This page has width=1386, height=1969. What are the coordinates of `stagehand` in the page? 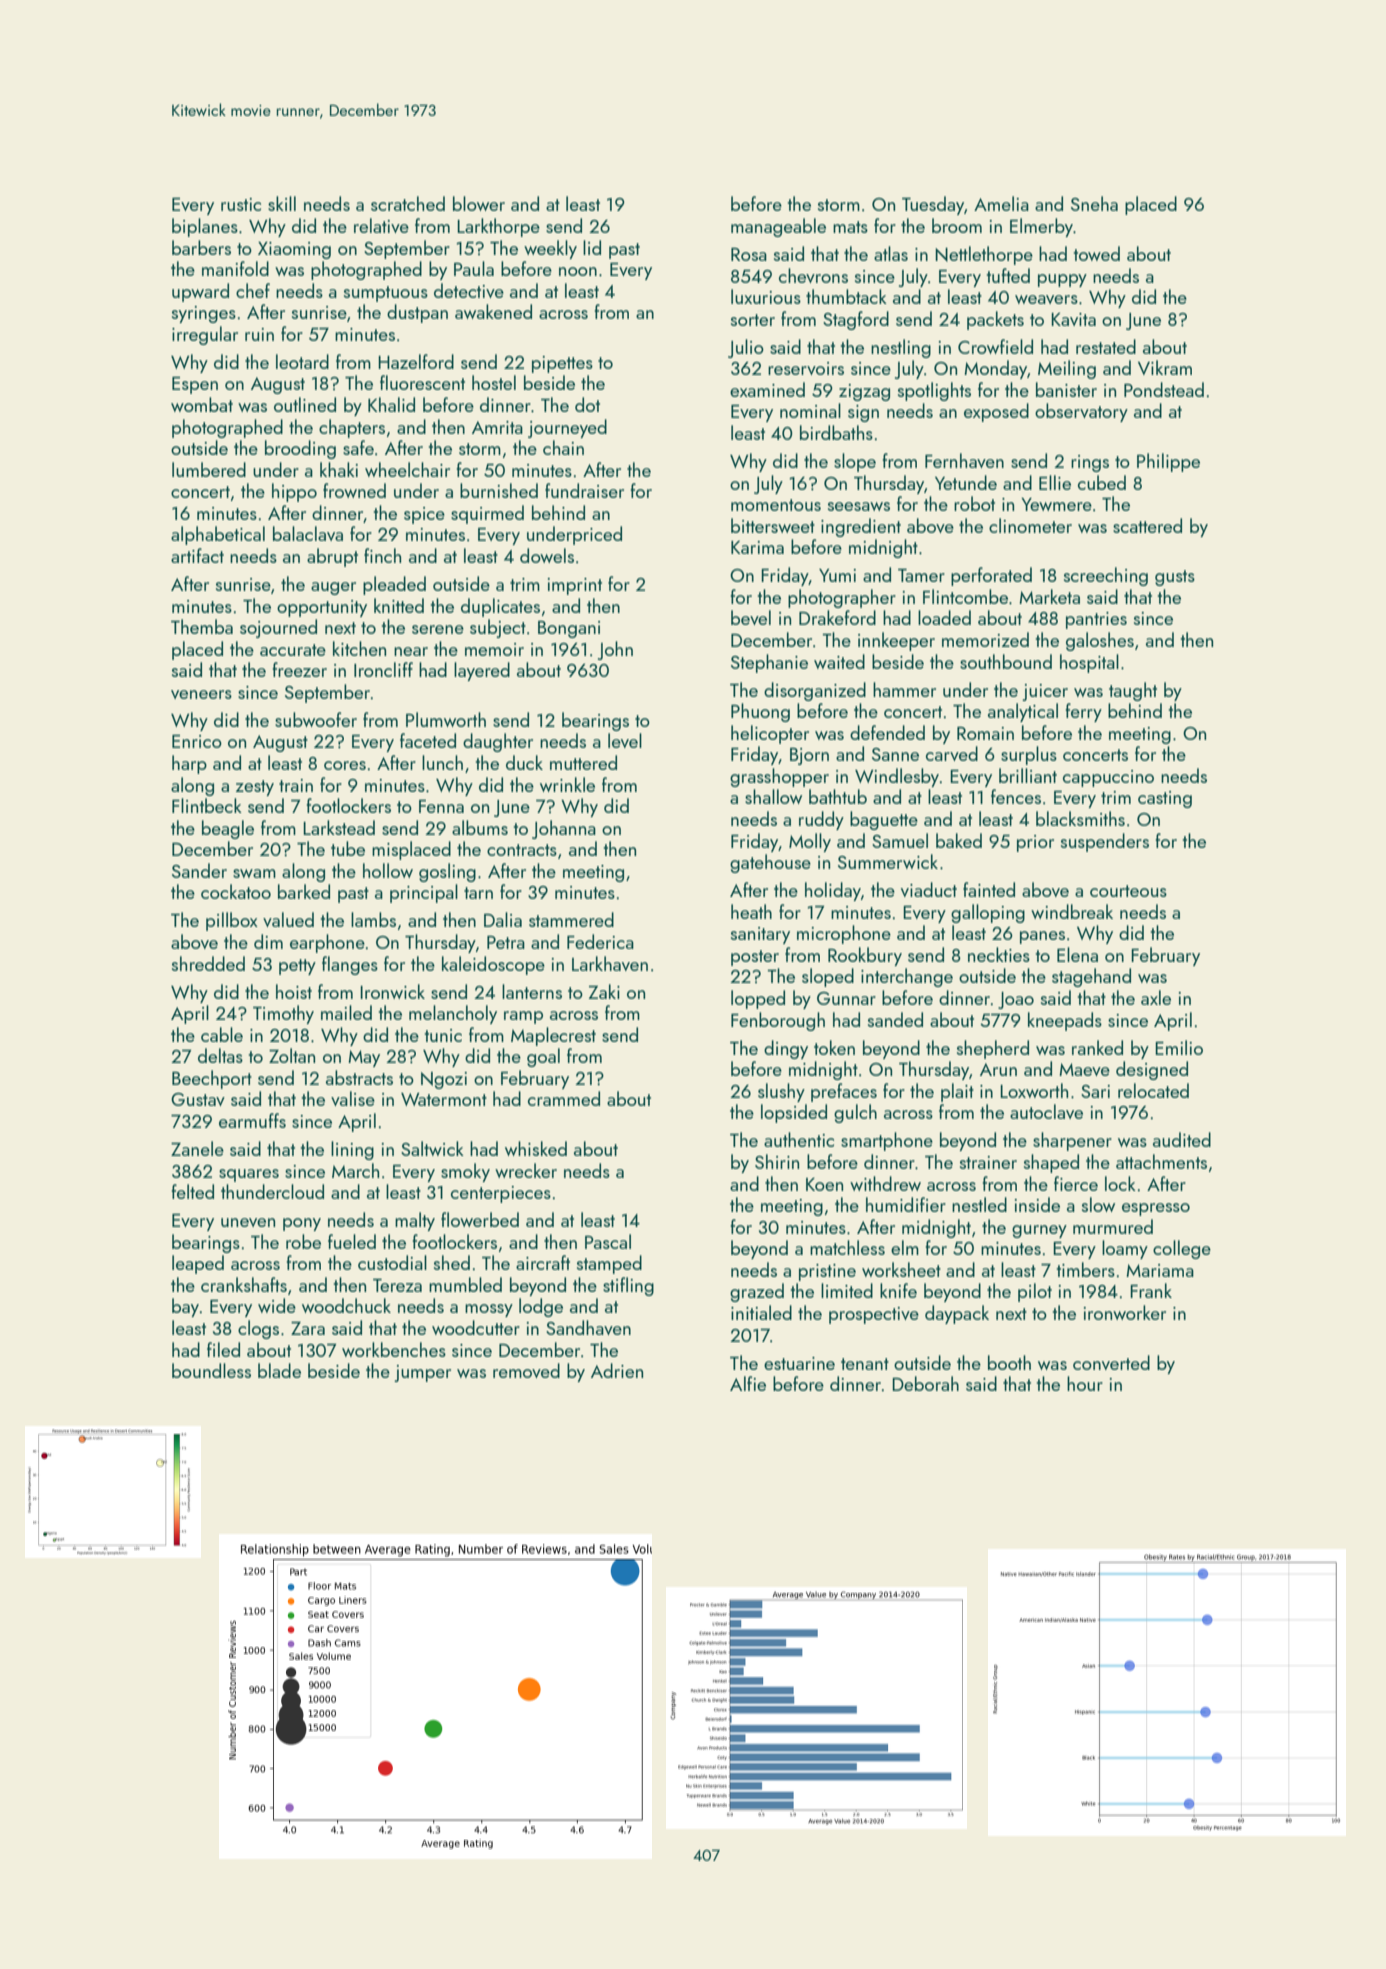 It's located at (1091, 977).
